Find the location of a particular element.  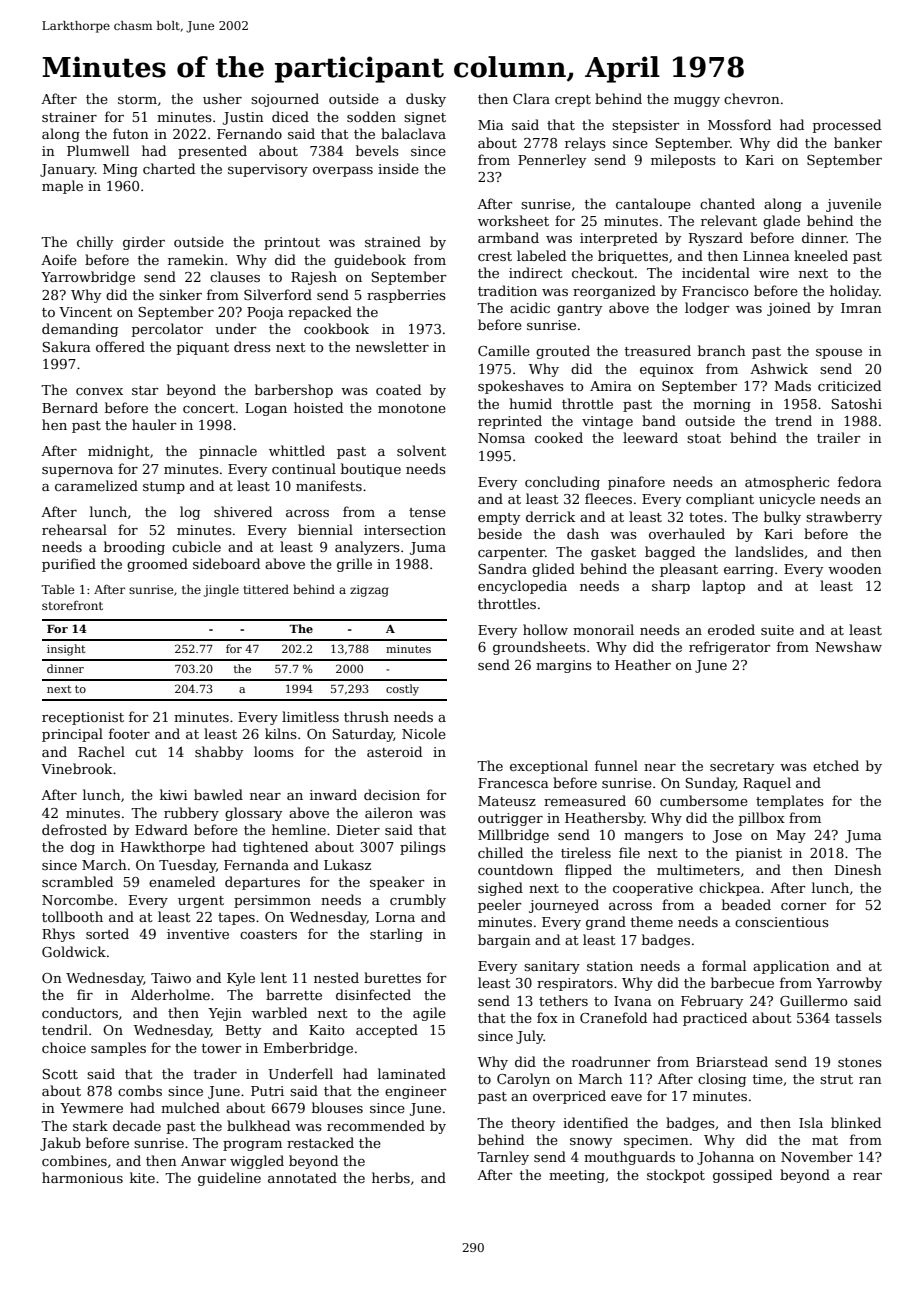

Mossford is located at coordinates (739, 124).
